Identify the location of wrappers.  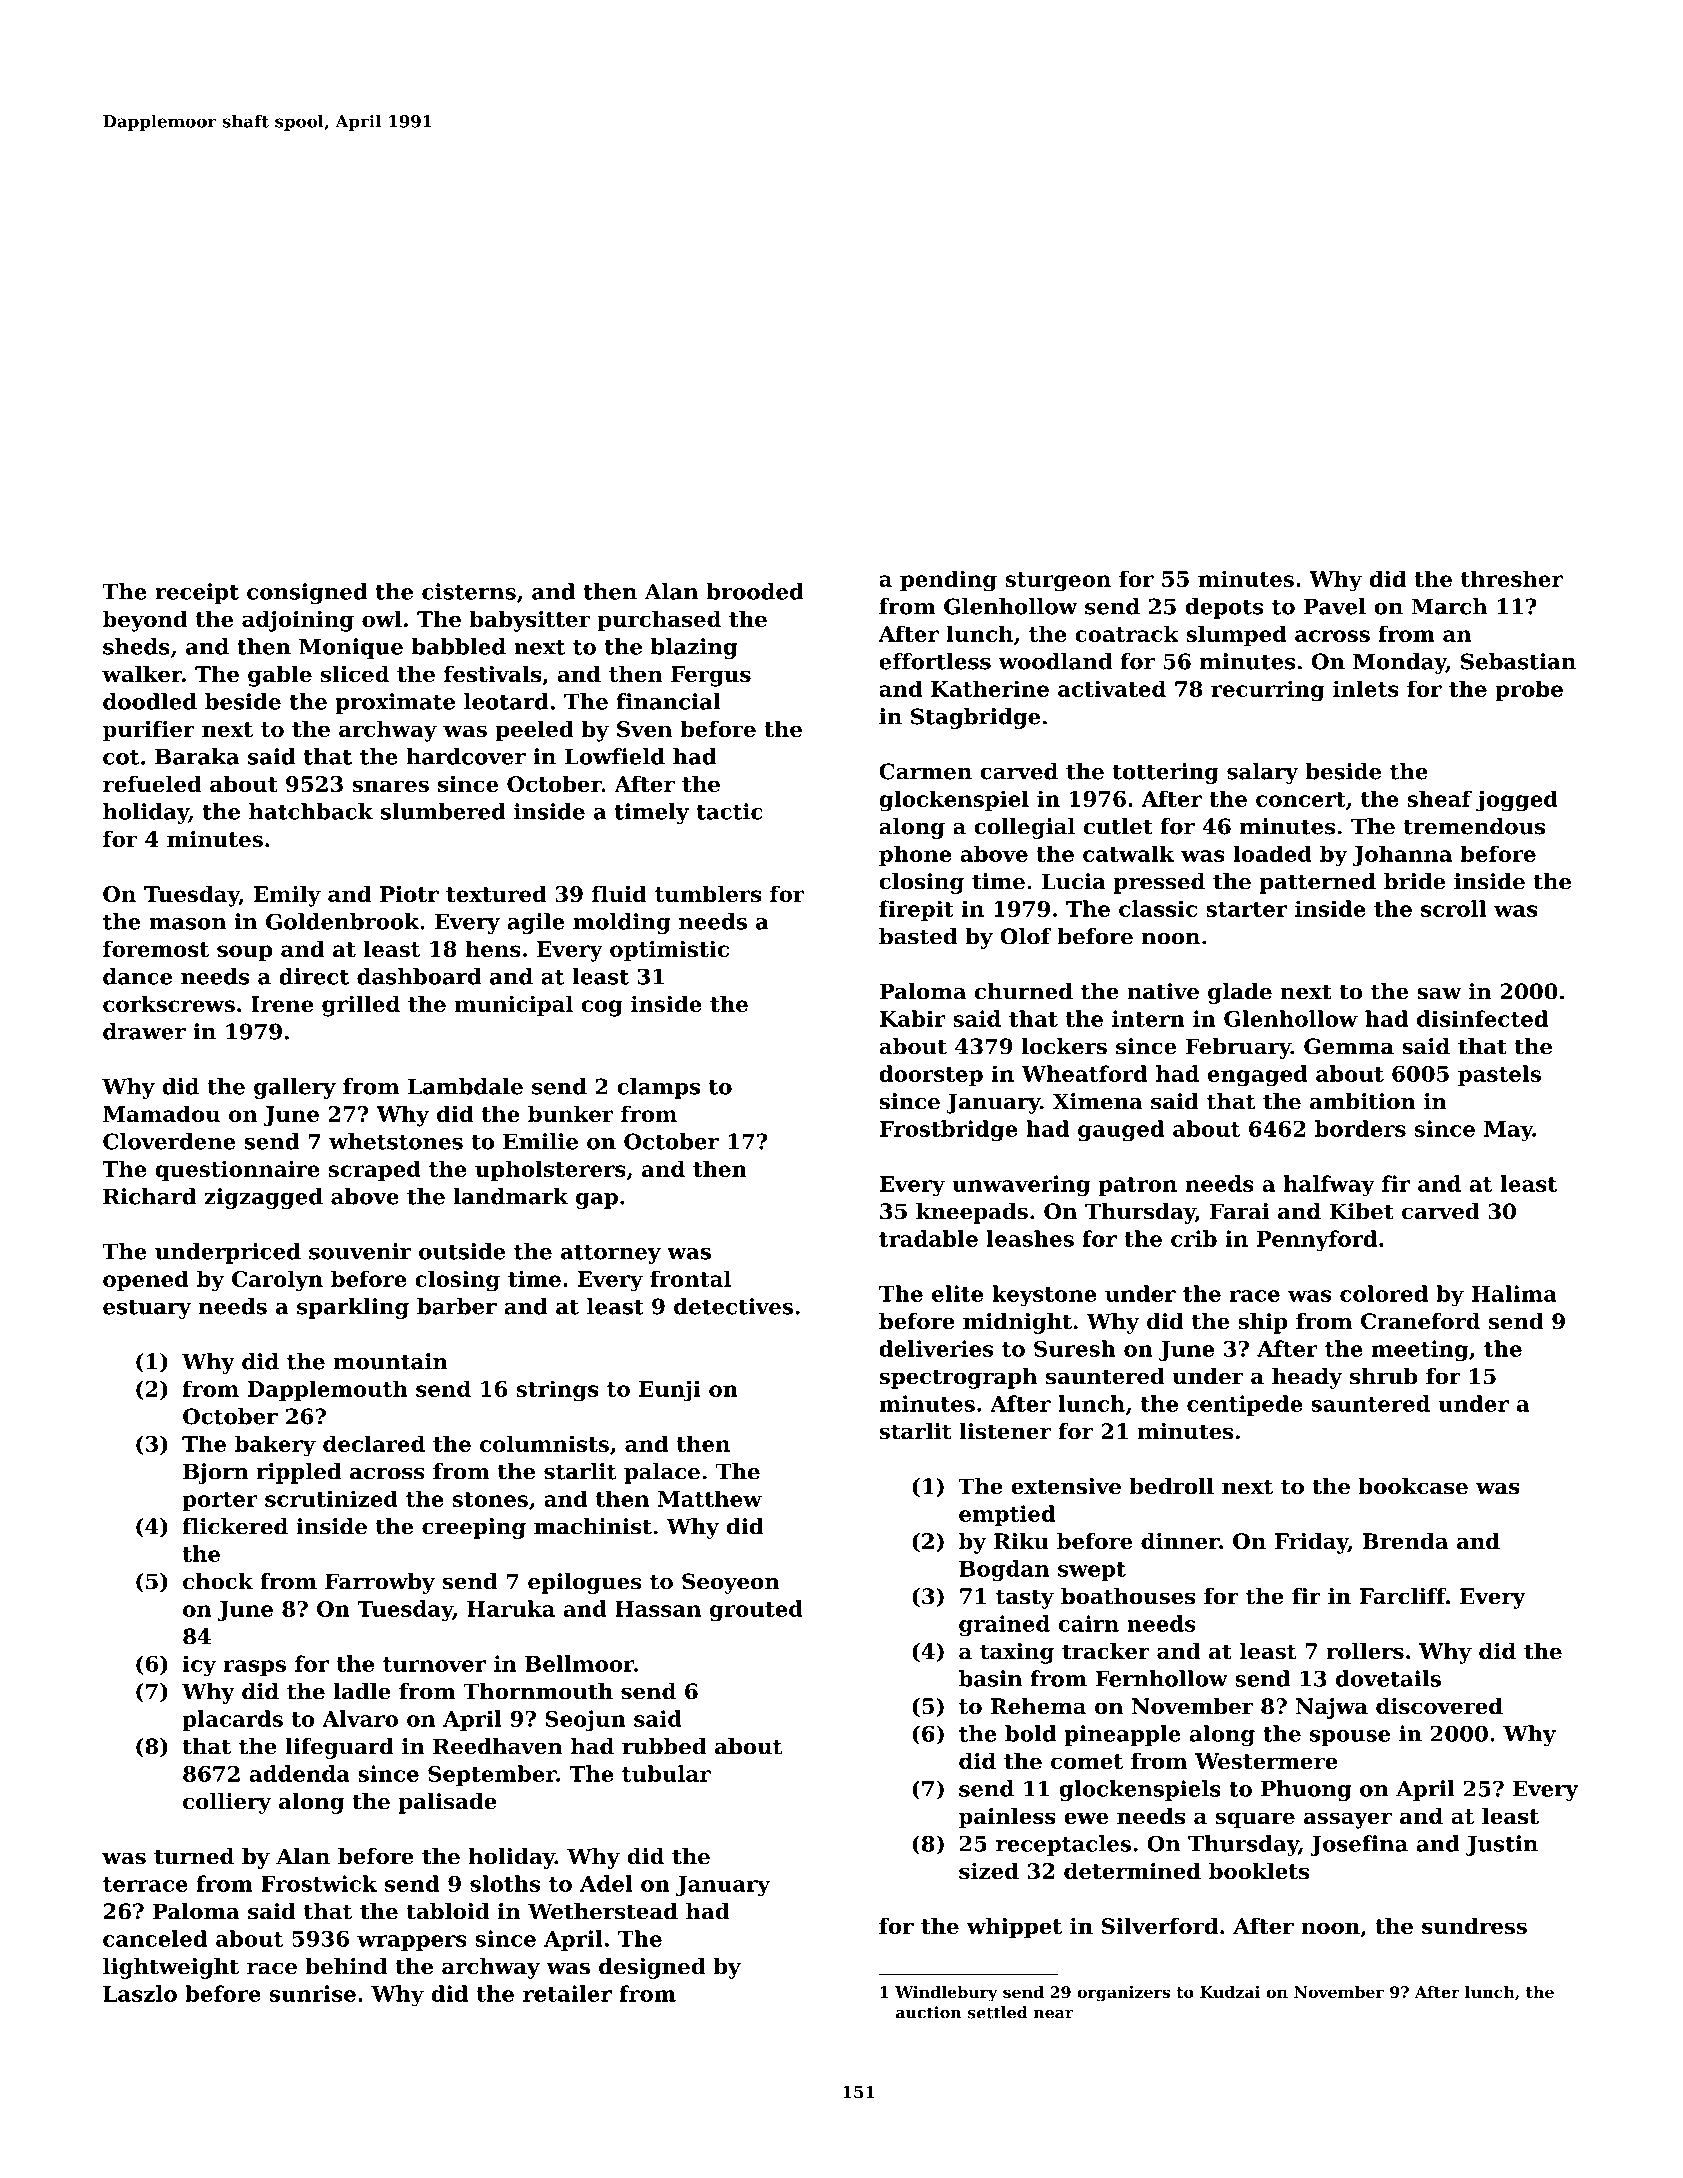
(412, 1943).
